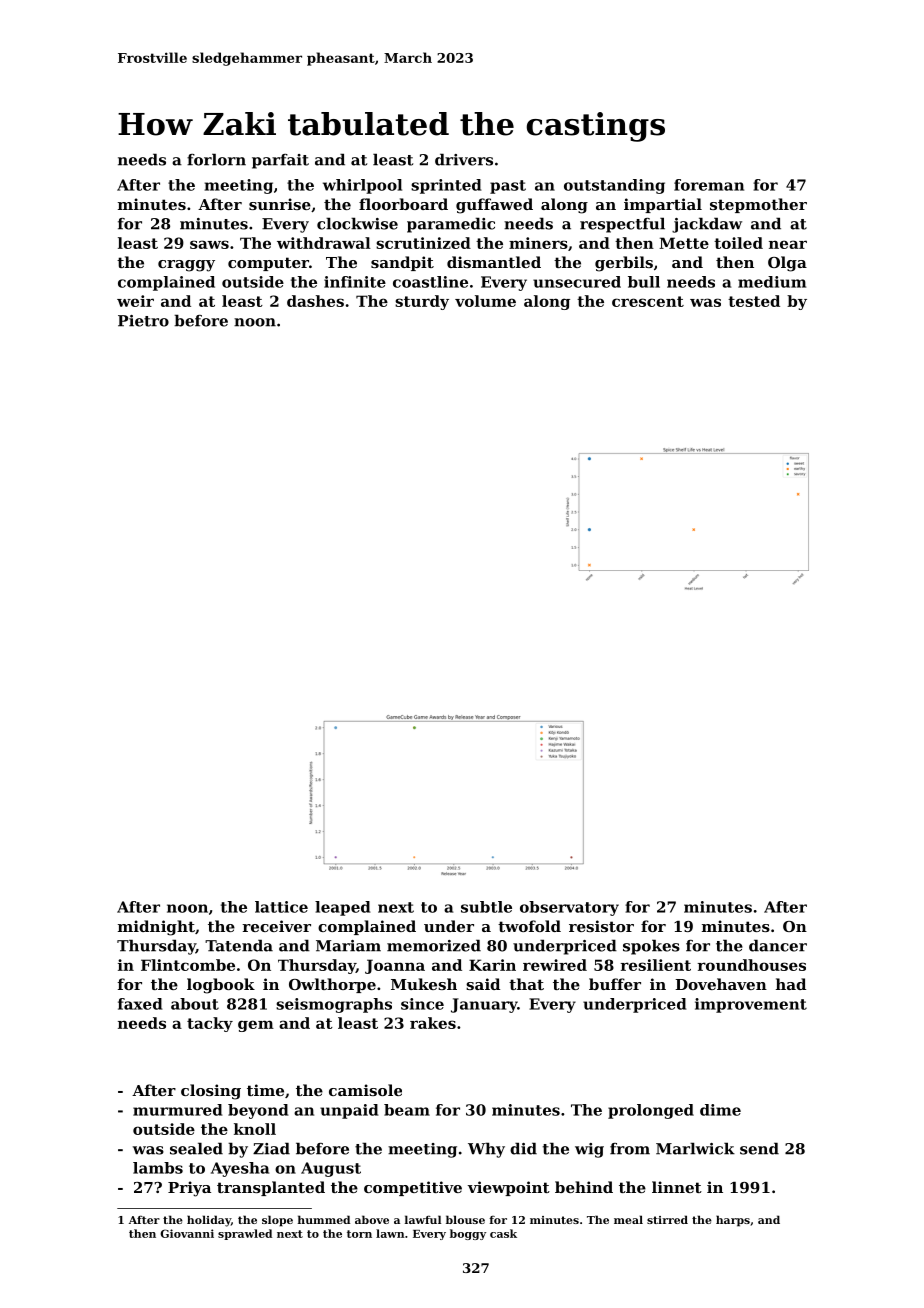 The height and width of the page is (1308, 924). Describe the element at coordinates (754, 301) in the page. I see `tested` at that location.
